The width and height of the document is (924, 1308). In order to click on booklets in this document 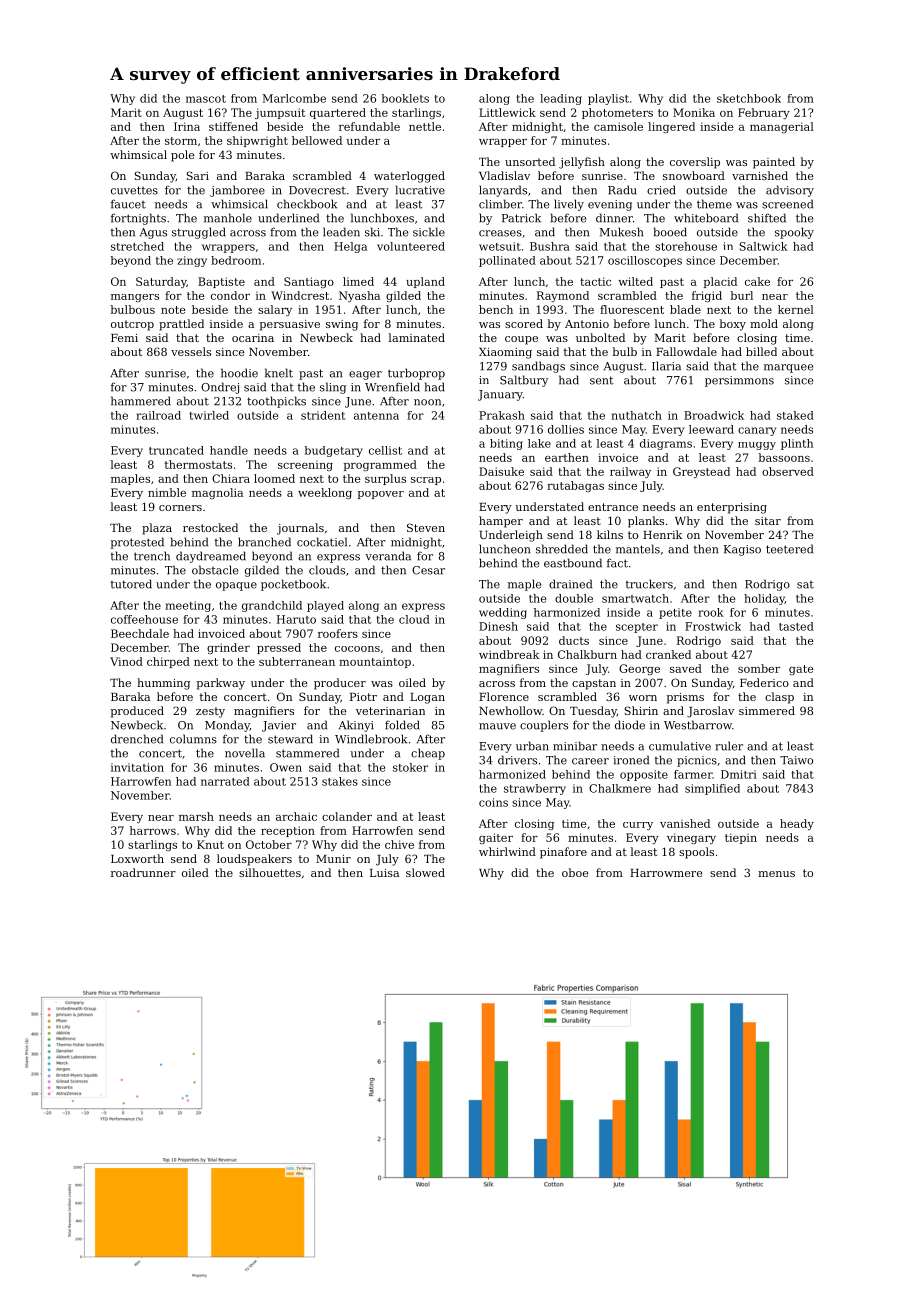, I will do `click(405, 98)`.
